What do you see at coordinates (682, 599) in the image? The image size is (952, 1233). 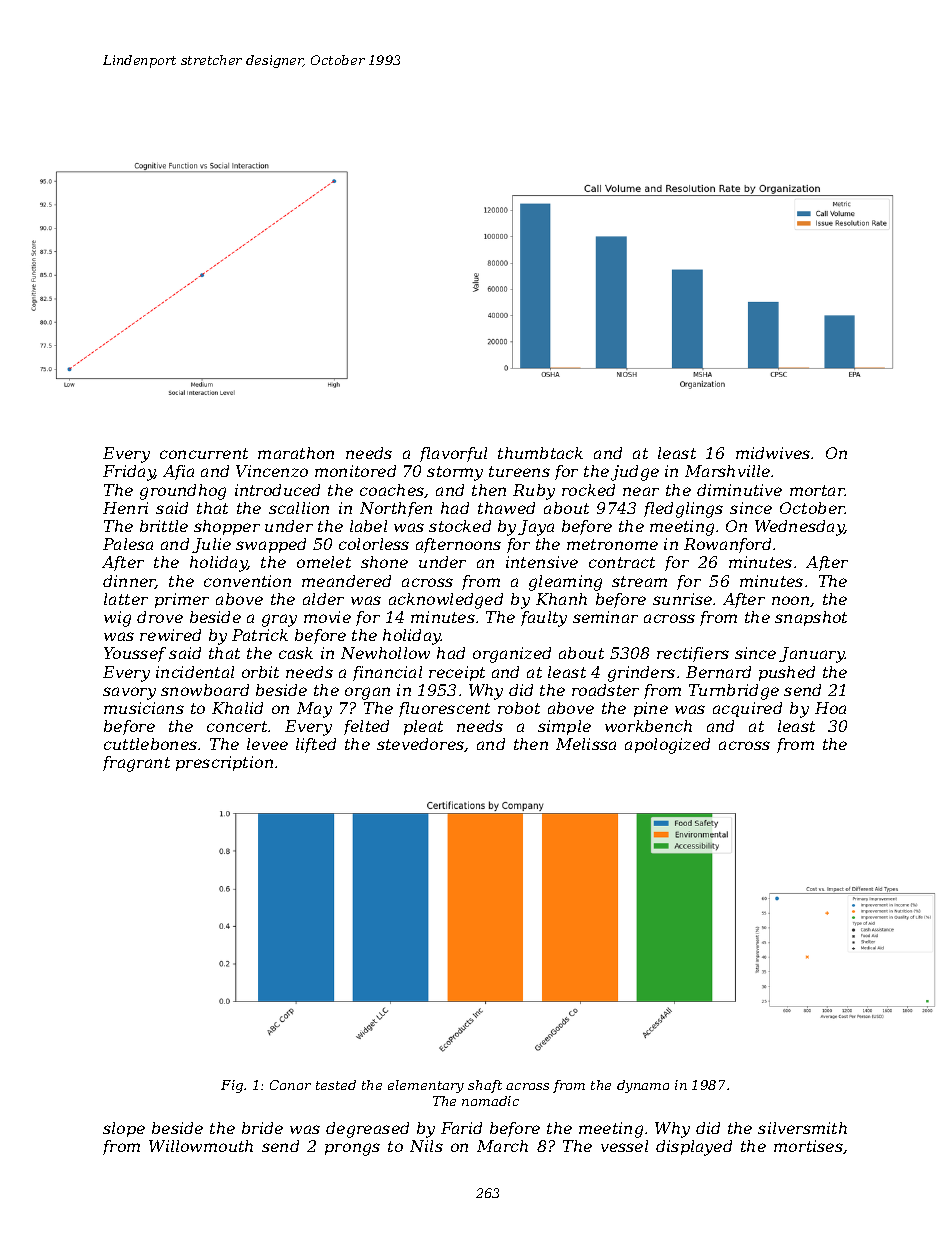 I see `sunrise` at bounding box center [682, 599].
